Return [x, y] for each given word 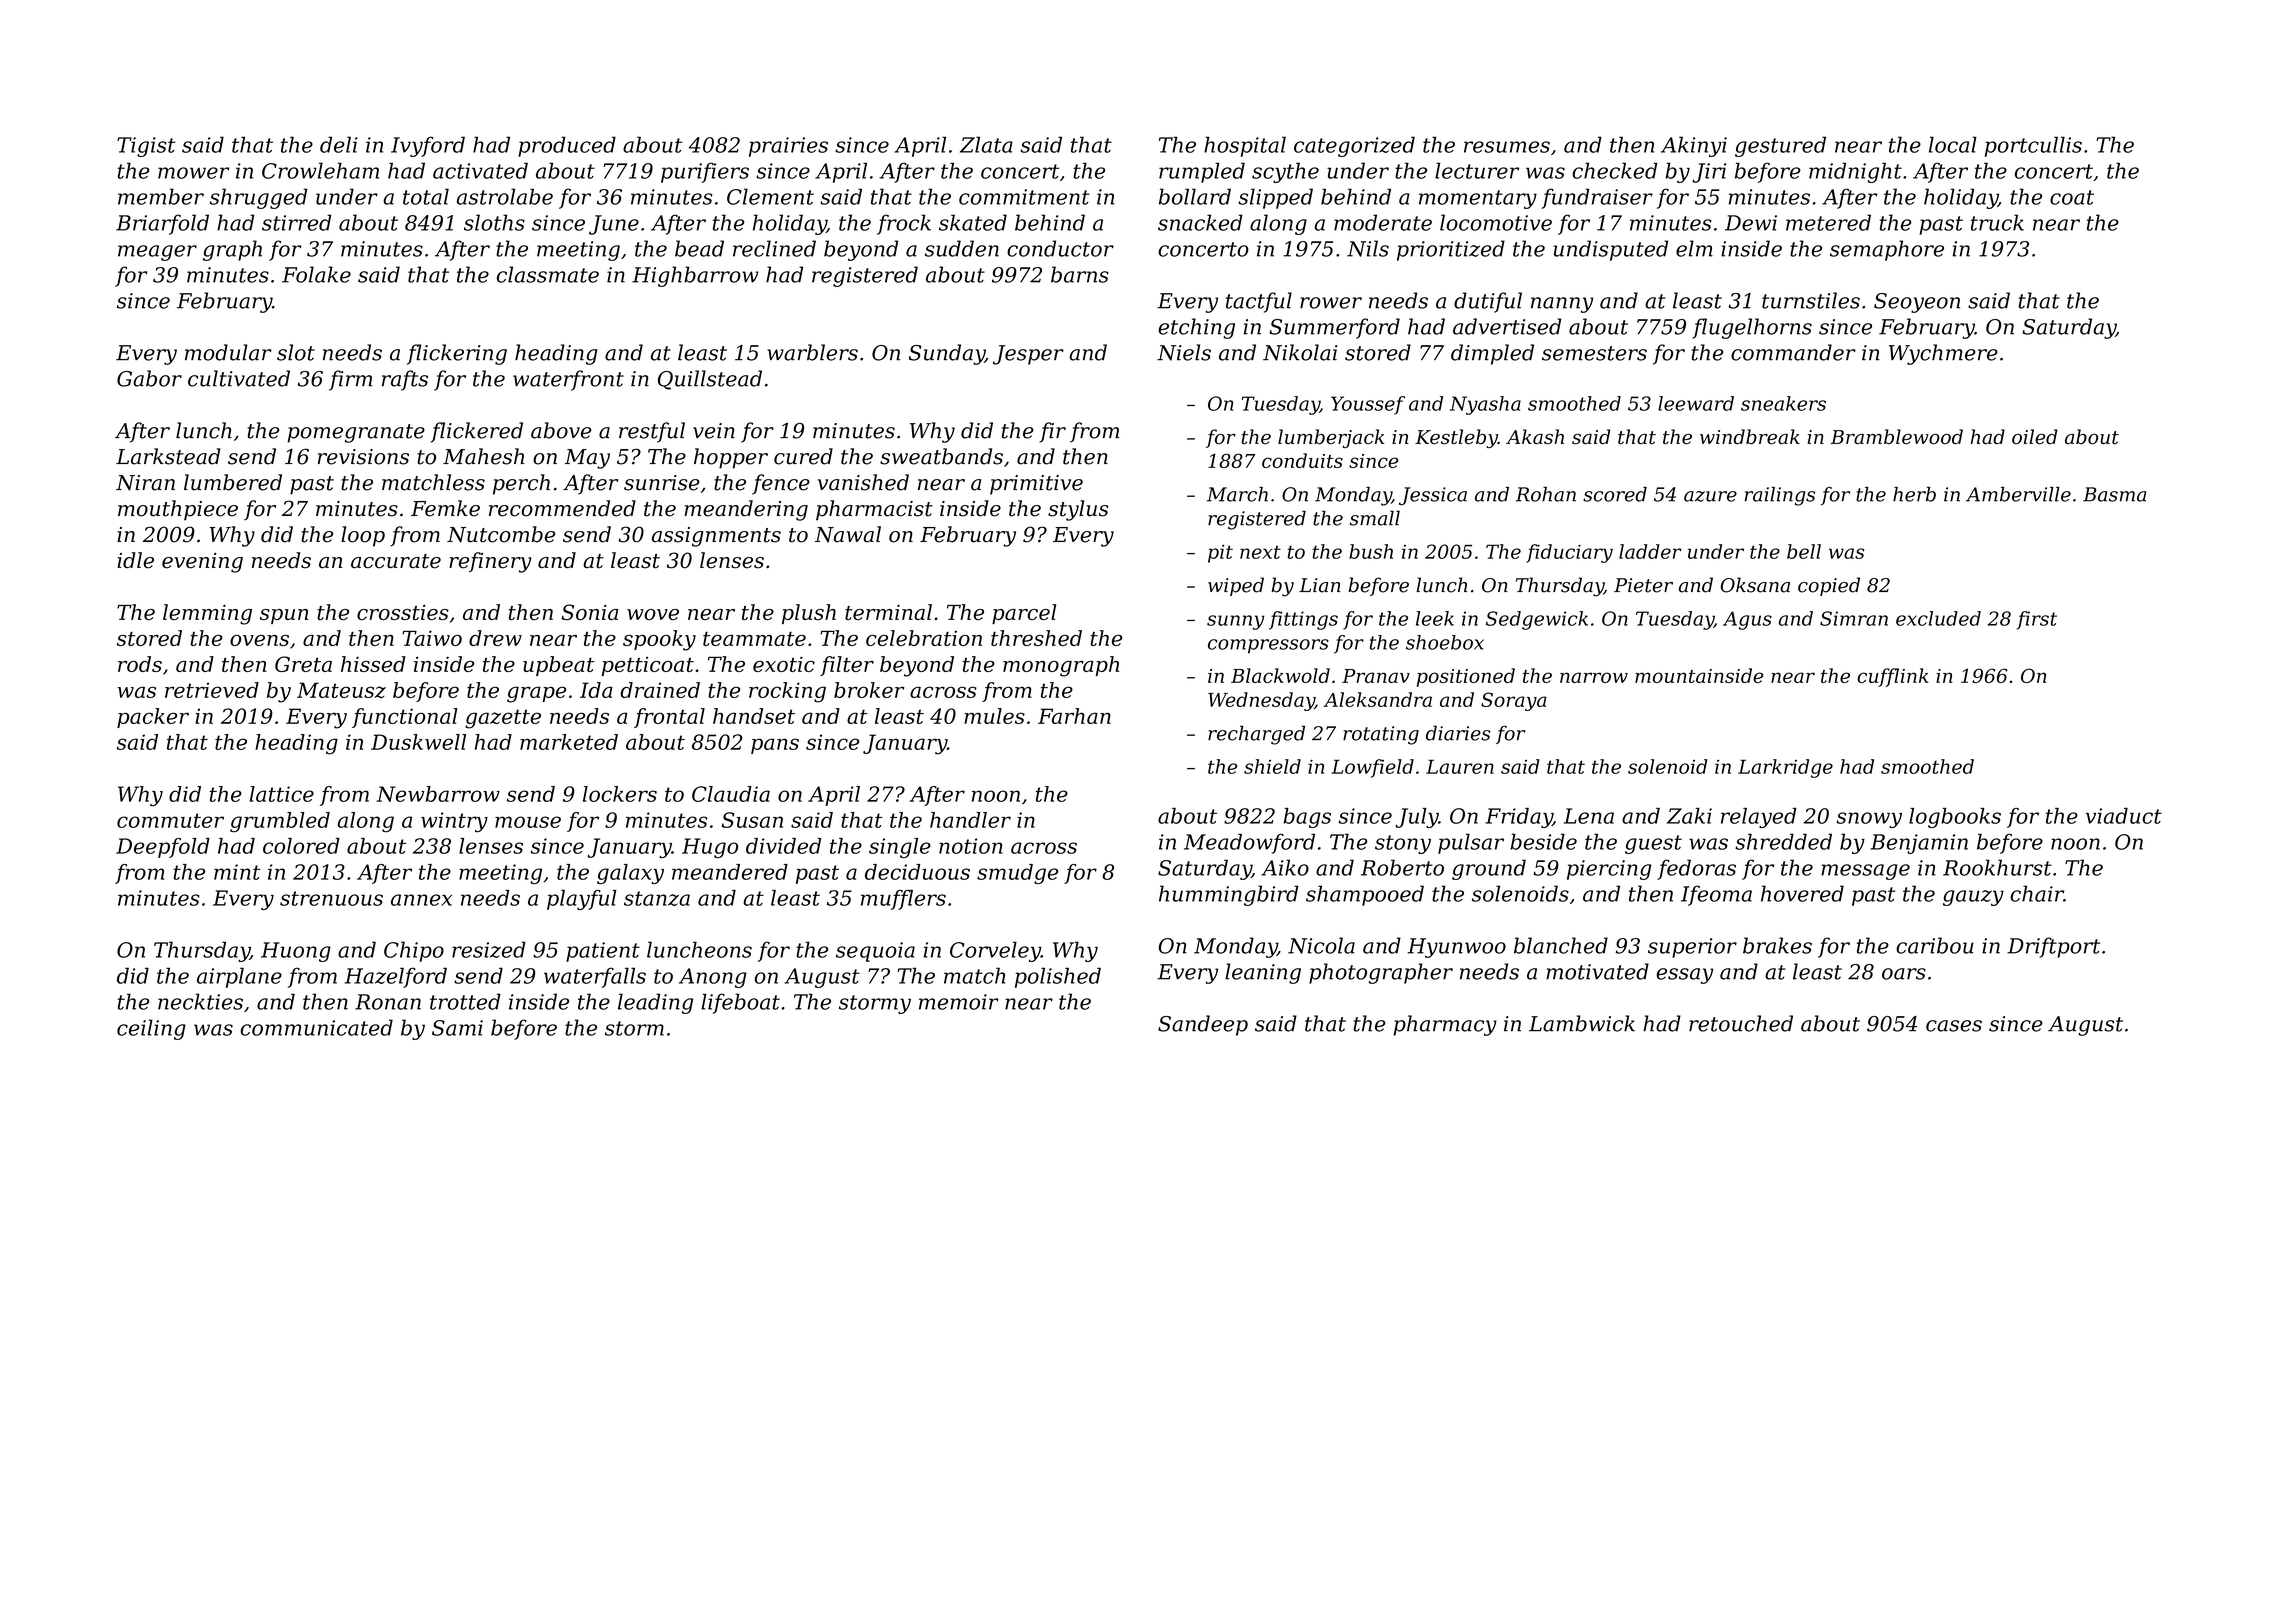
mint [237, 872]
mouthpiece [178, 510]
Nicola [1321, 945]
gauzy [1973, 898]
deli [339, 144]
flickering [457, 354]
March [1237, 494]
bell [1804, 551]
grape [536, 694]
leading [655, 1003]
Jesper [1028, 355]
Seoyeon [1917, 303]
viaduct [2124, 816]
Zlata [986, 144]
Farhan [1074, 716]
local [1953, 144]
